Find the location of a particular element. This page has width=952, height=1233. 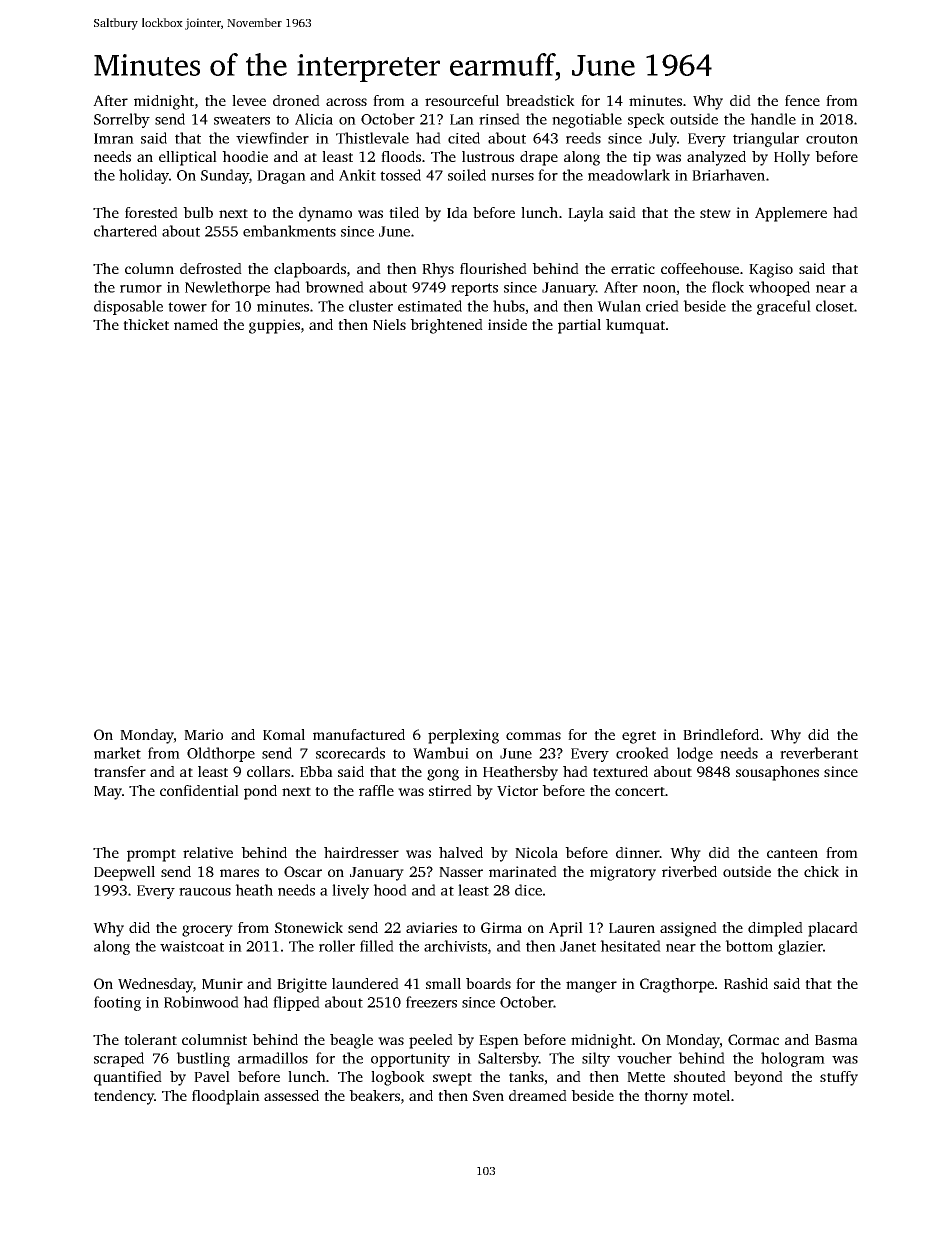

lustrous is located at coordinates (488, 156).
